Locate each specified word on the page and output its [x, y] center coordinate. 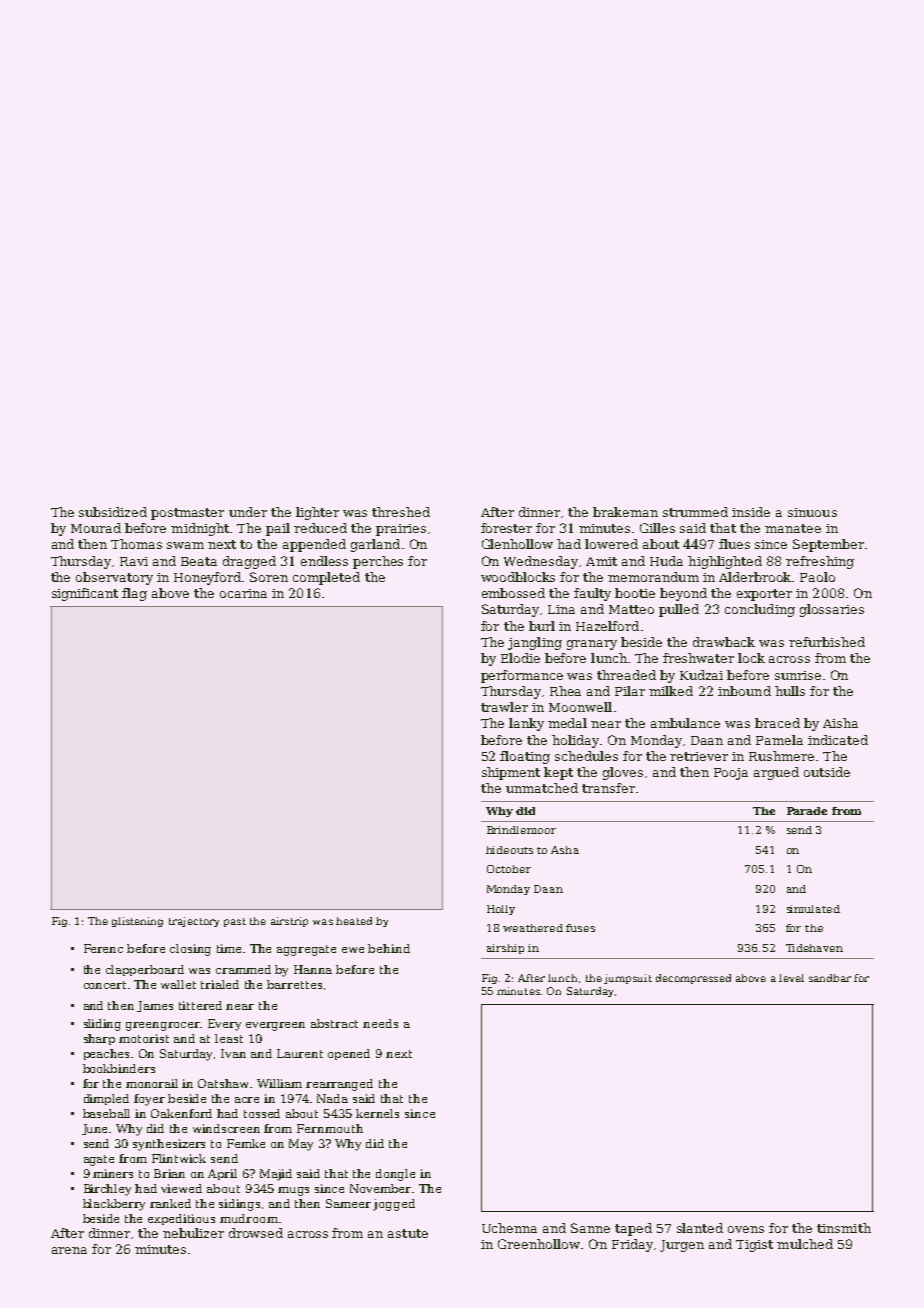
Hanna [313, 969]
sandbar [830, 978]
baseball [106, 1113]
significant [85, 594]
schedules [586, 756]
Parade [807, 811]
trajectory [194, 922]
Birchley [107, 1190]
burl [542, 626]
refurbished [827, 642]
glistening [137, 922]
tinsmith [844, 1228]
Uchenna [509, 1228]
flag [134, 594]
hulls [790, 691]
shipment [511, 773]
